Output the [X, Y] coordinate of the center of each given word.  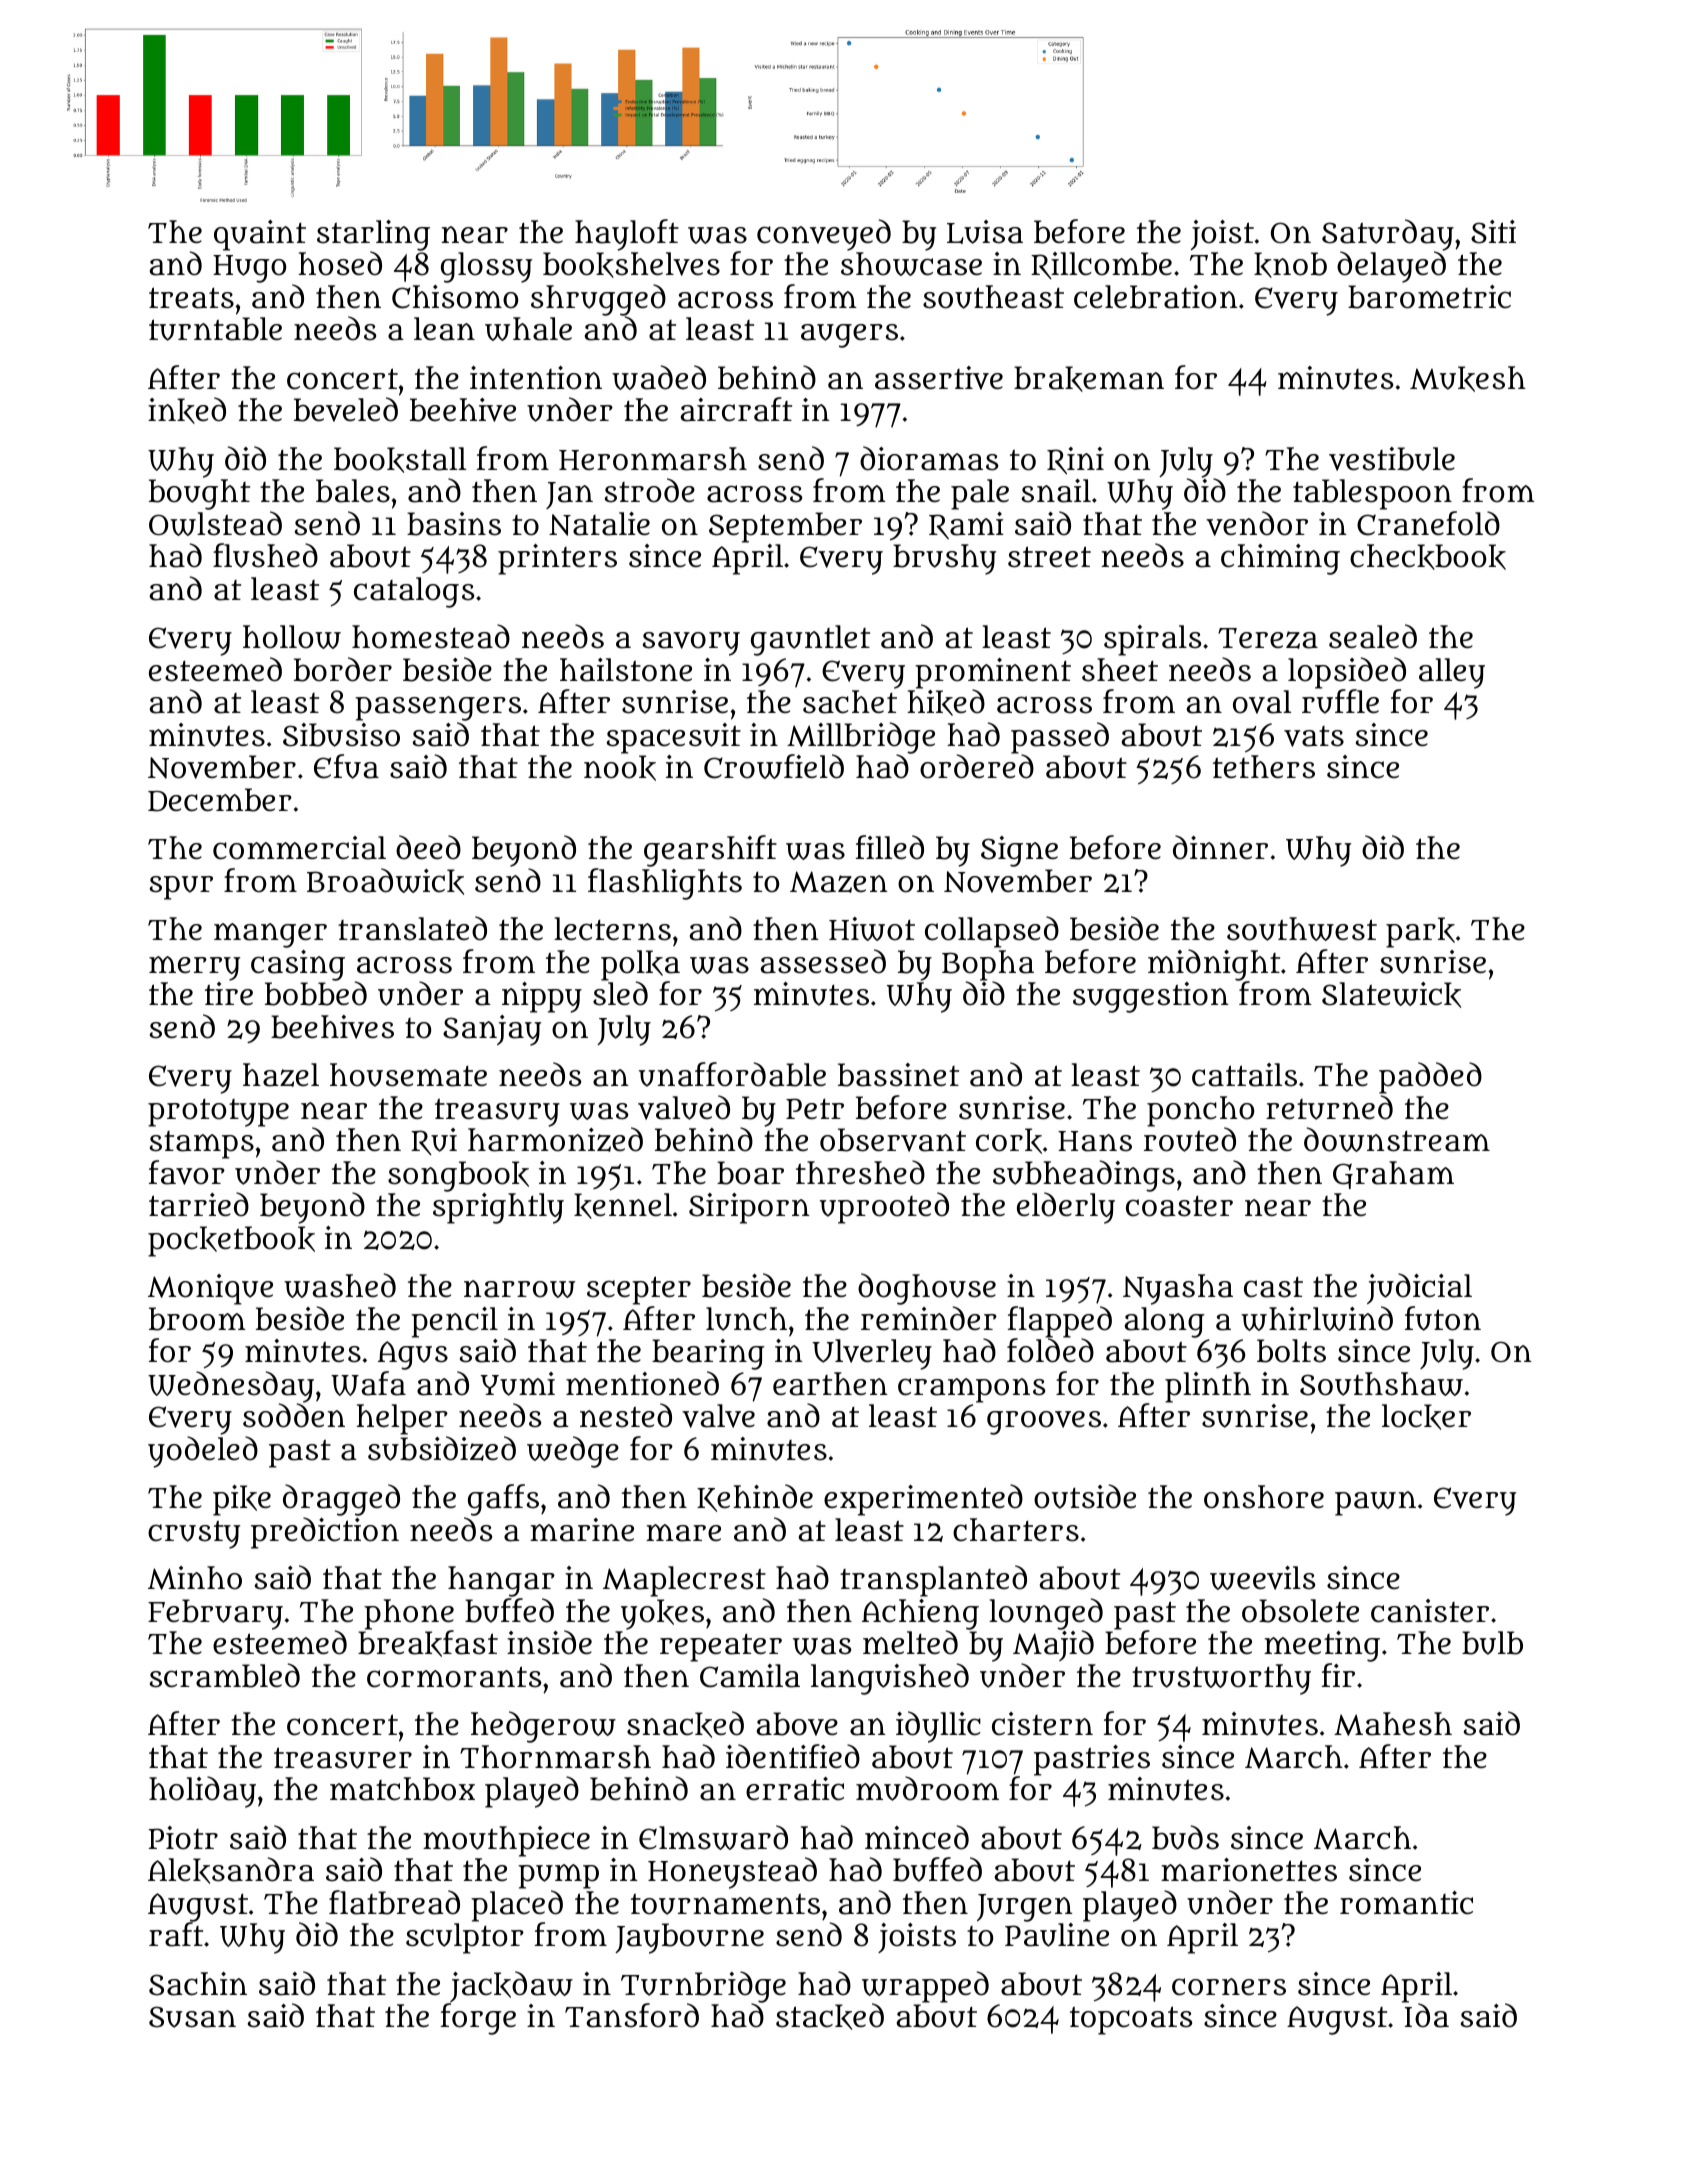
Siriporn [749, 1208]
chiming [1280, 559]
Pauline [1057, 1935]
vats [1314, 736]
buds [1185, 1837]
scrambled [225, 1675]
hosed [340, 263]
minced [917, 1837]
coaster [1179, 1206]
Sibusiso [341, 735]
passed [1060, 738]
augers [849, 336]
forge [478, 2019]
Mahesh [1393, 1724]
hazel [281, 1075]
